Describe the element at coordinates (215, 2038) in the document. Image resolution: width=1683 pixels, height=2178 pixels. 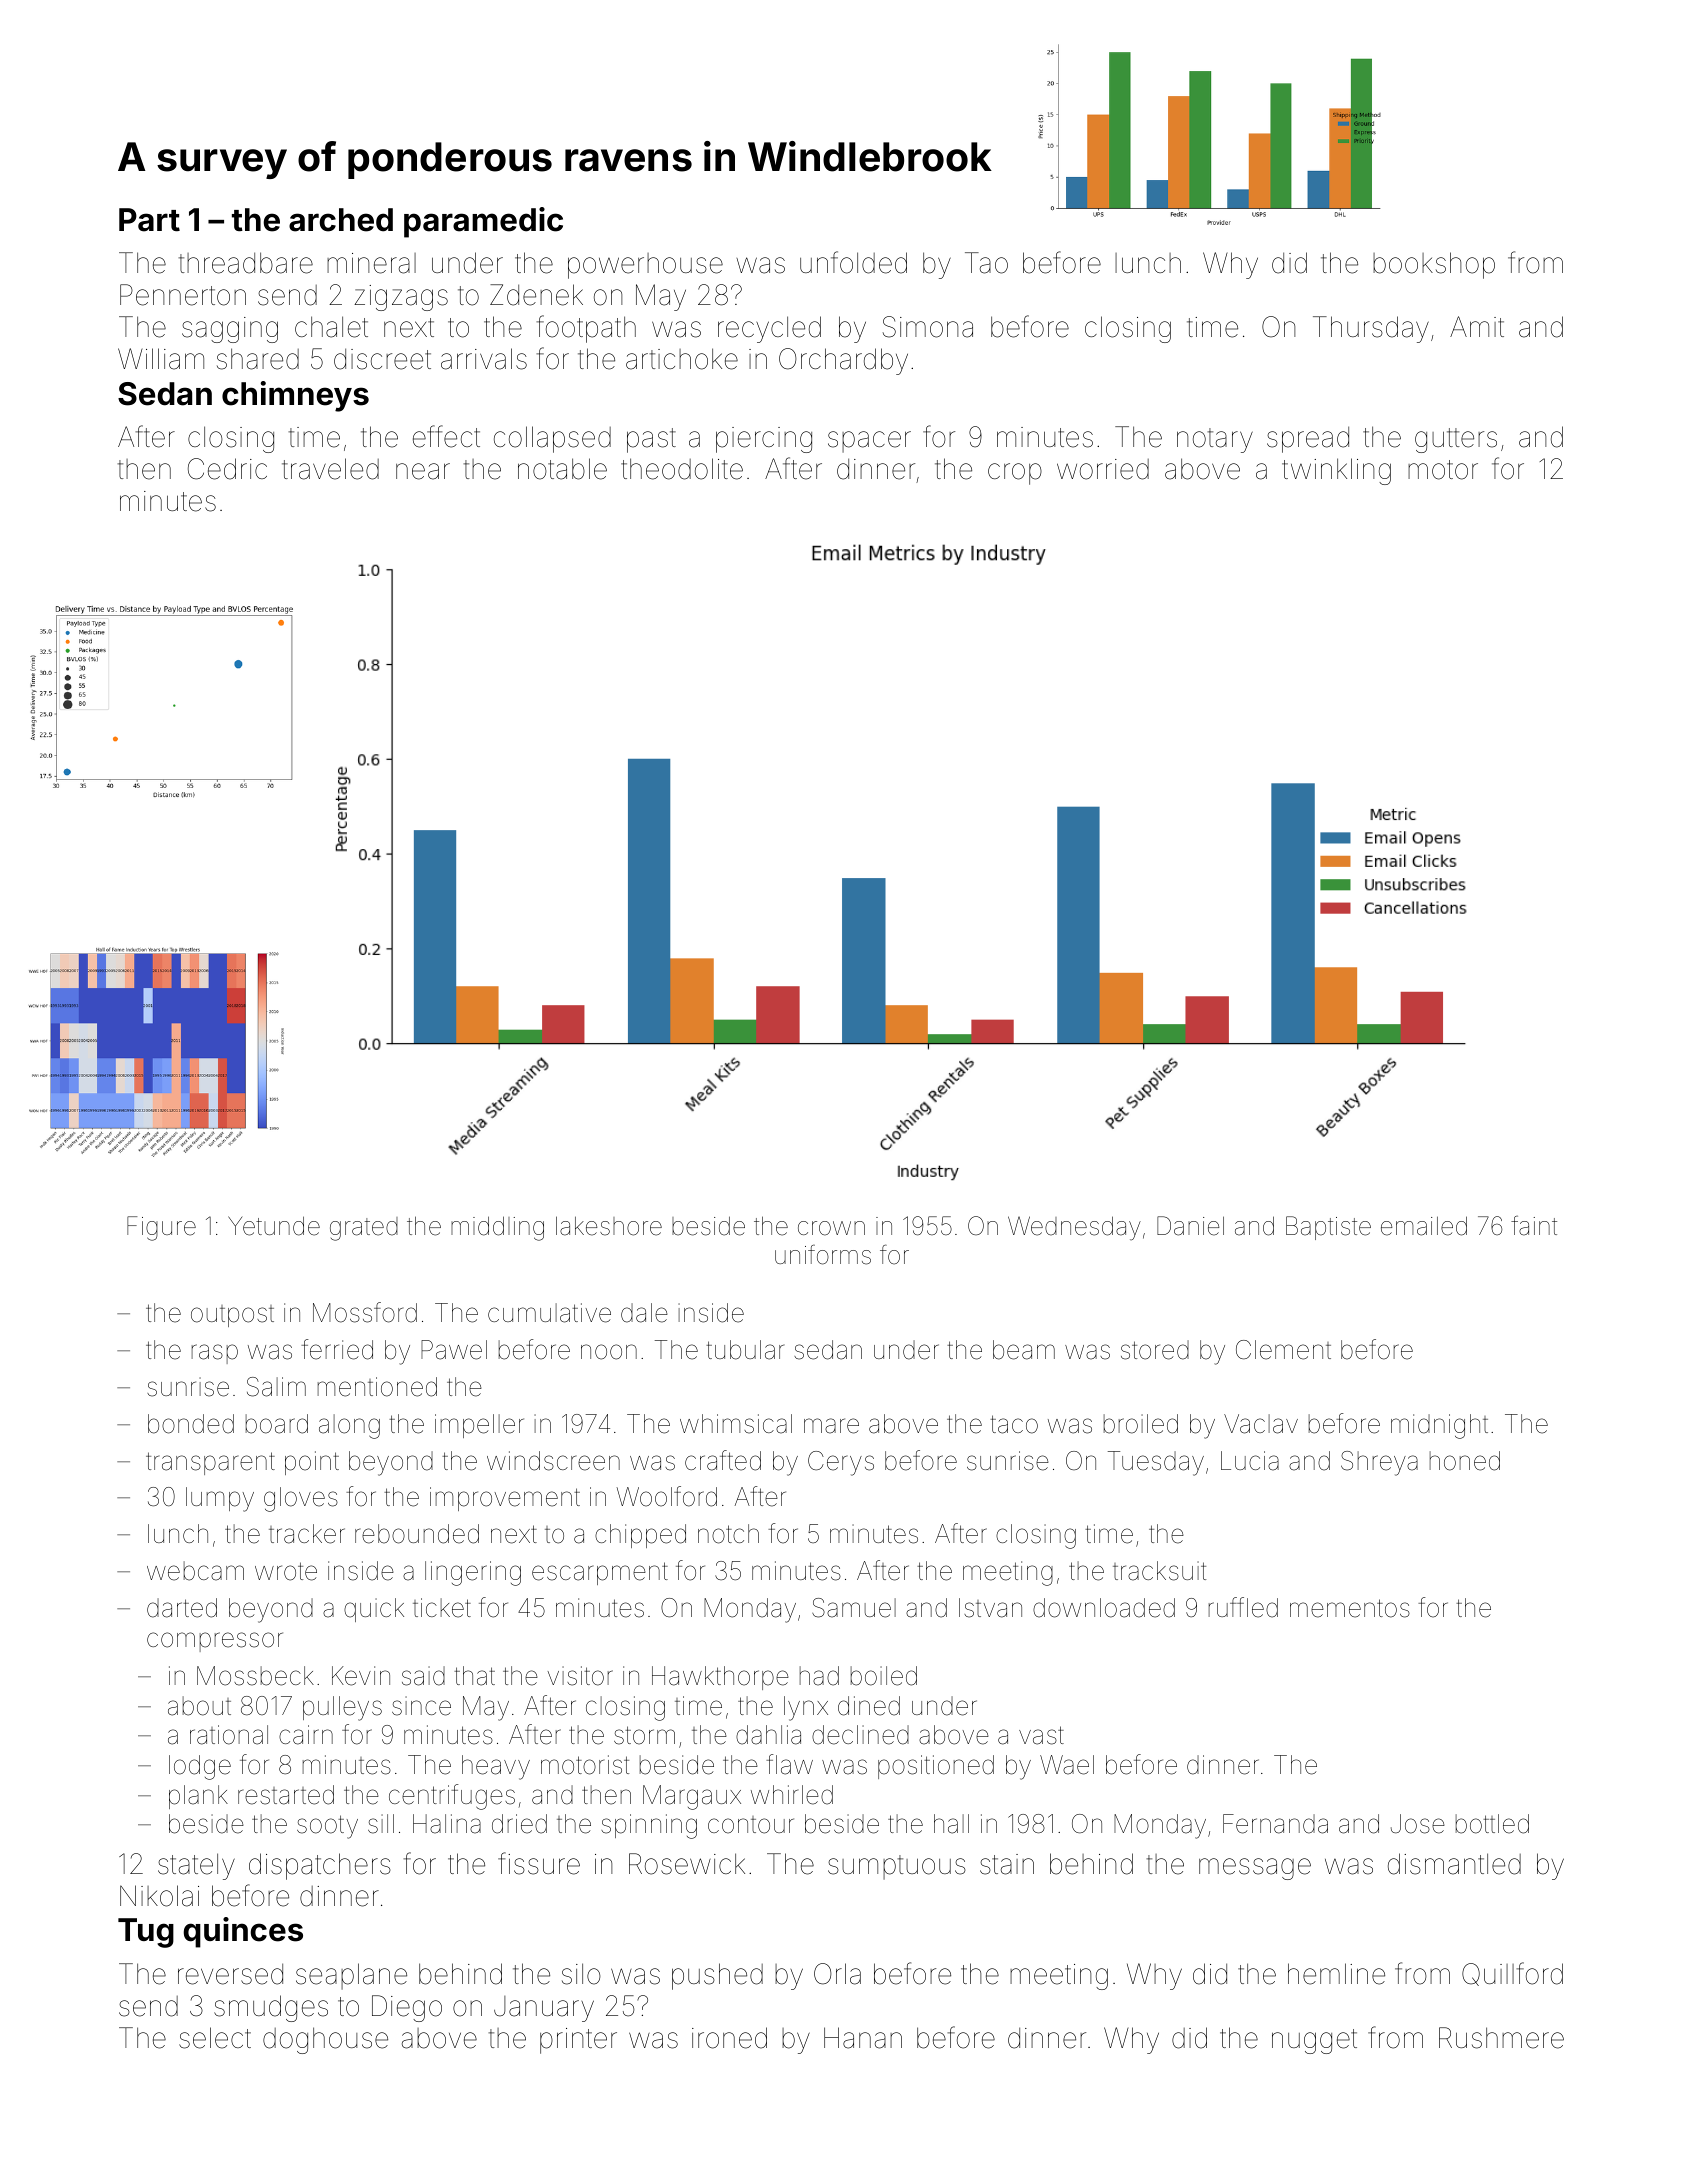
I see `select` at that location.
